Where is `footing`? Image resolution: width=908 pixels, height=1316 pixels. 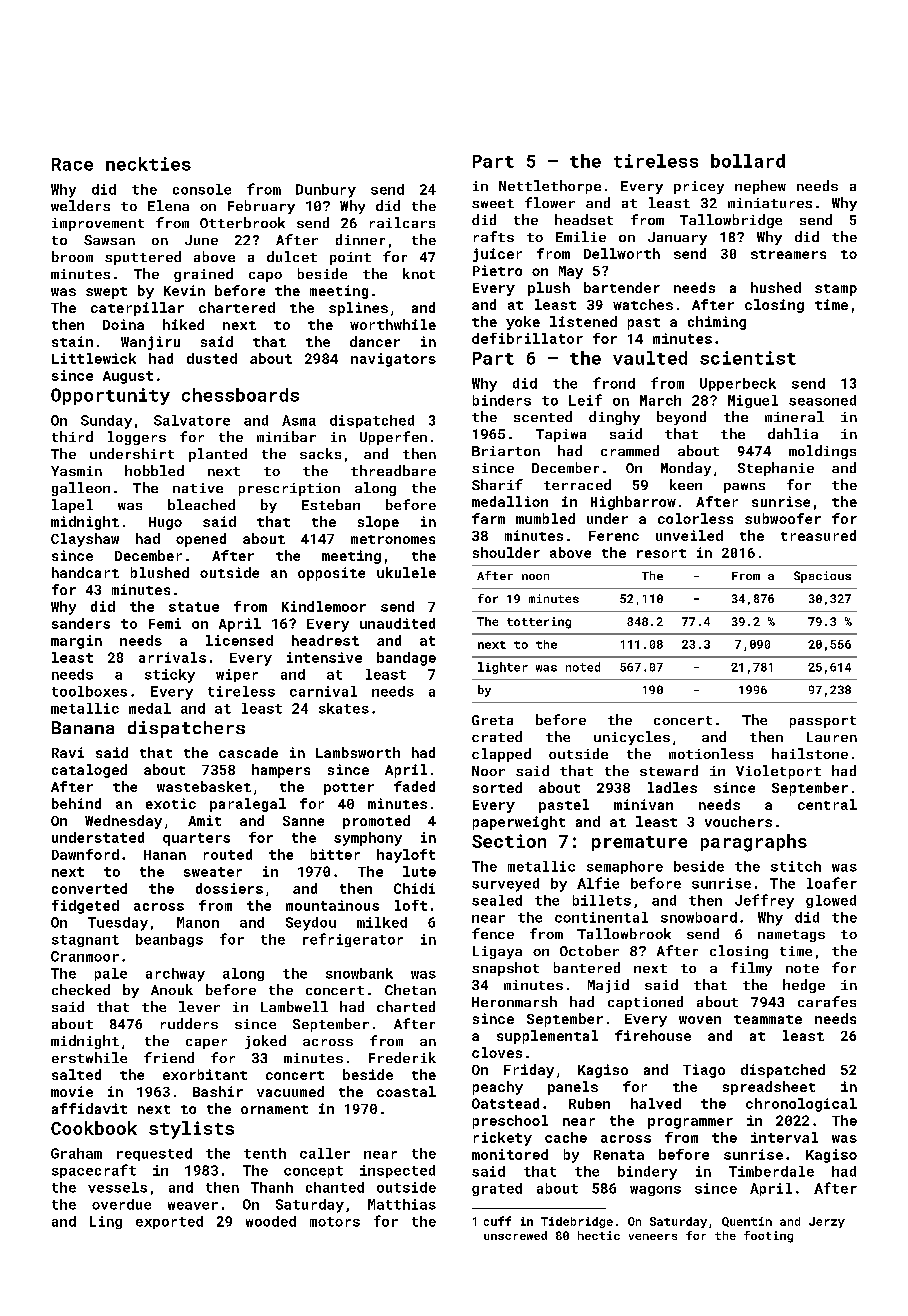 footing is located at coordinates (768, 1237).
